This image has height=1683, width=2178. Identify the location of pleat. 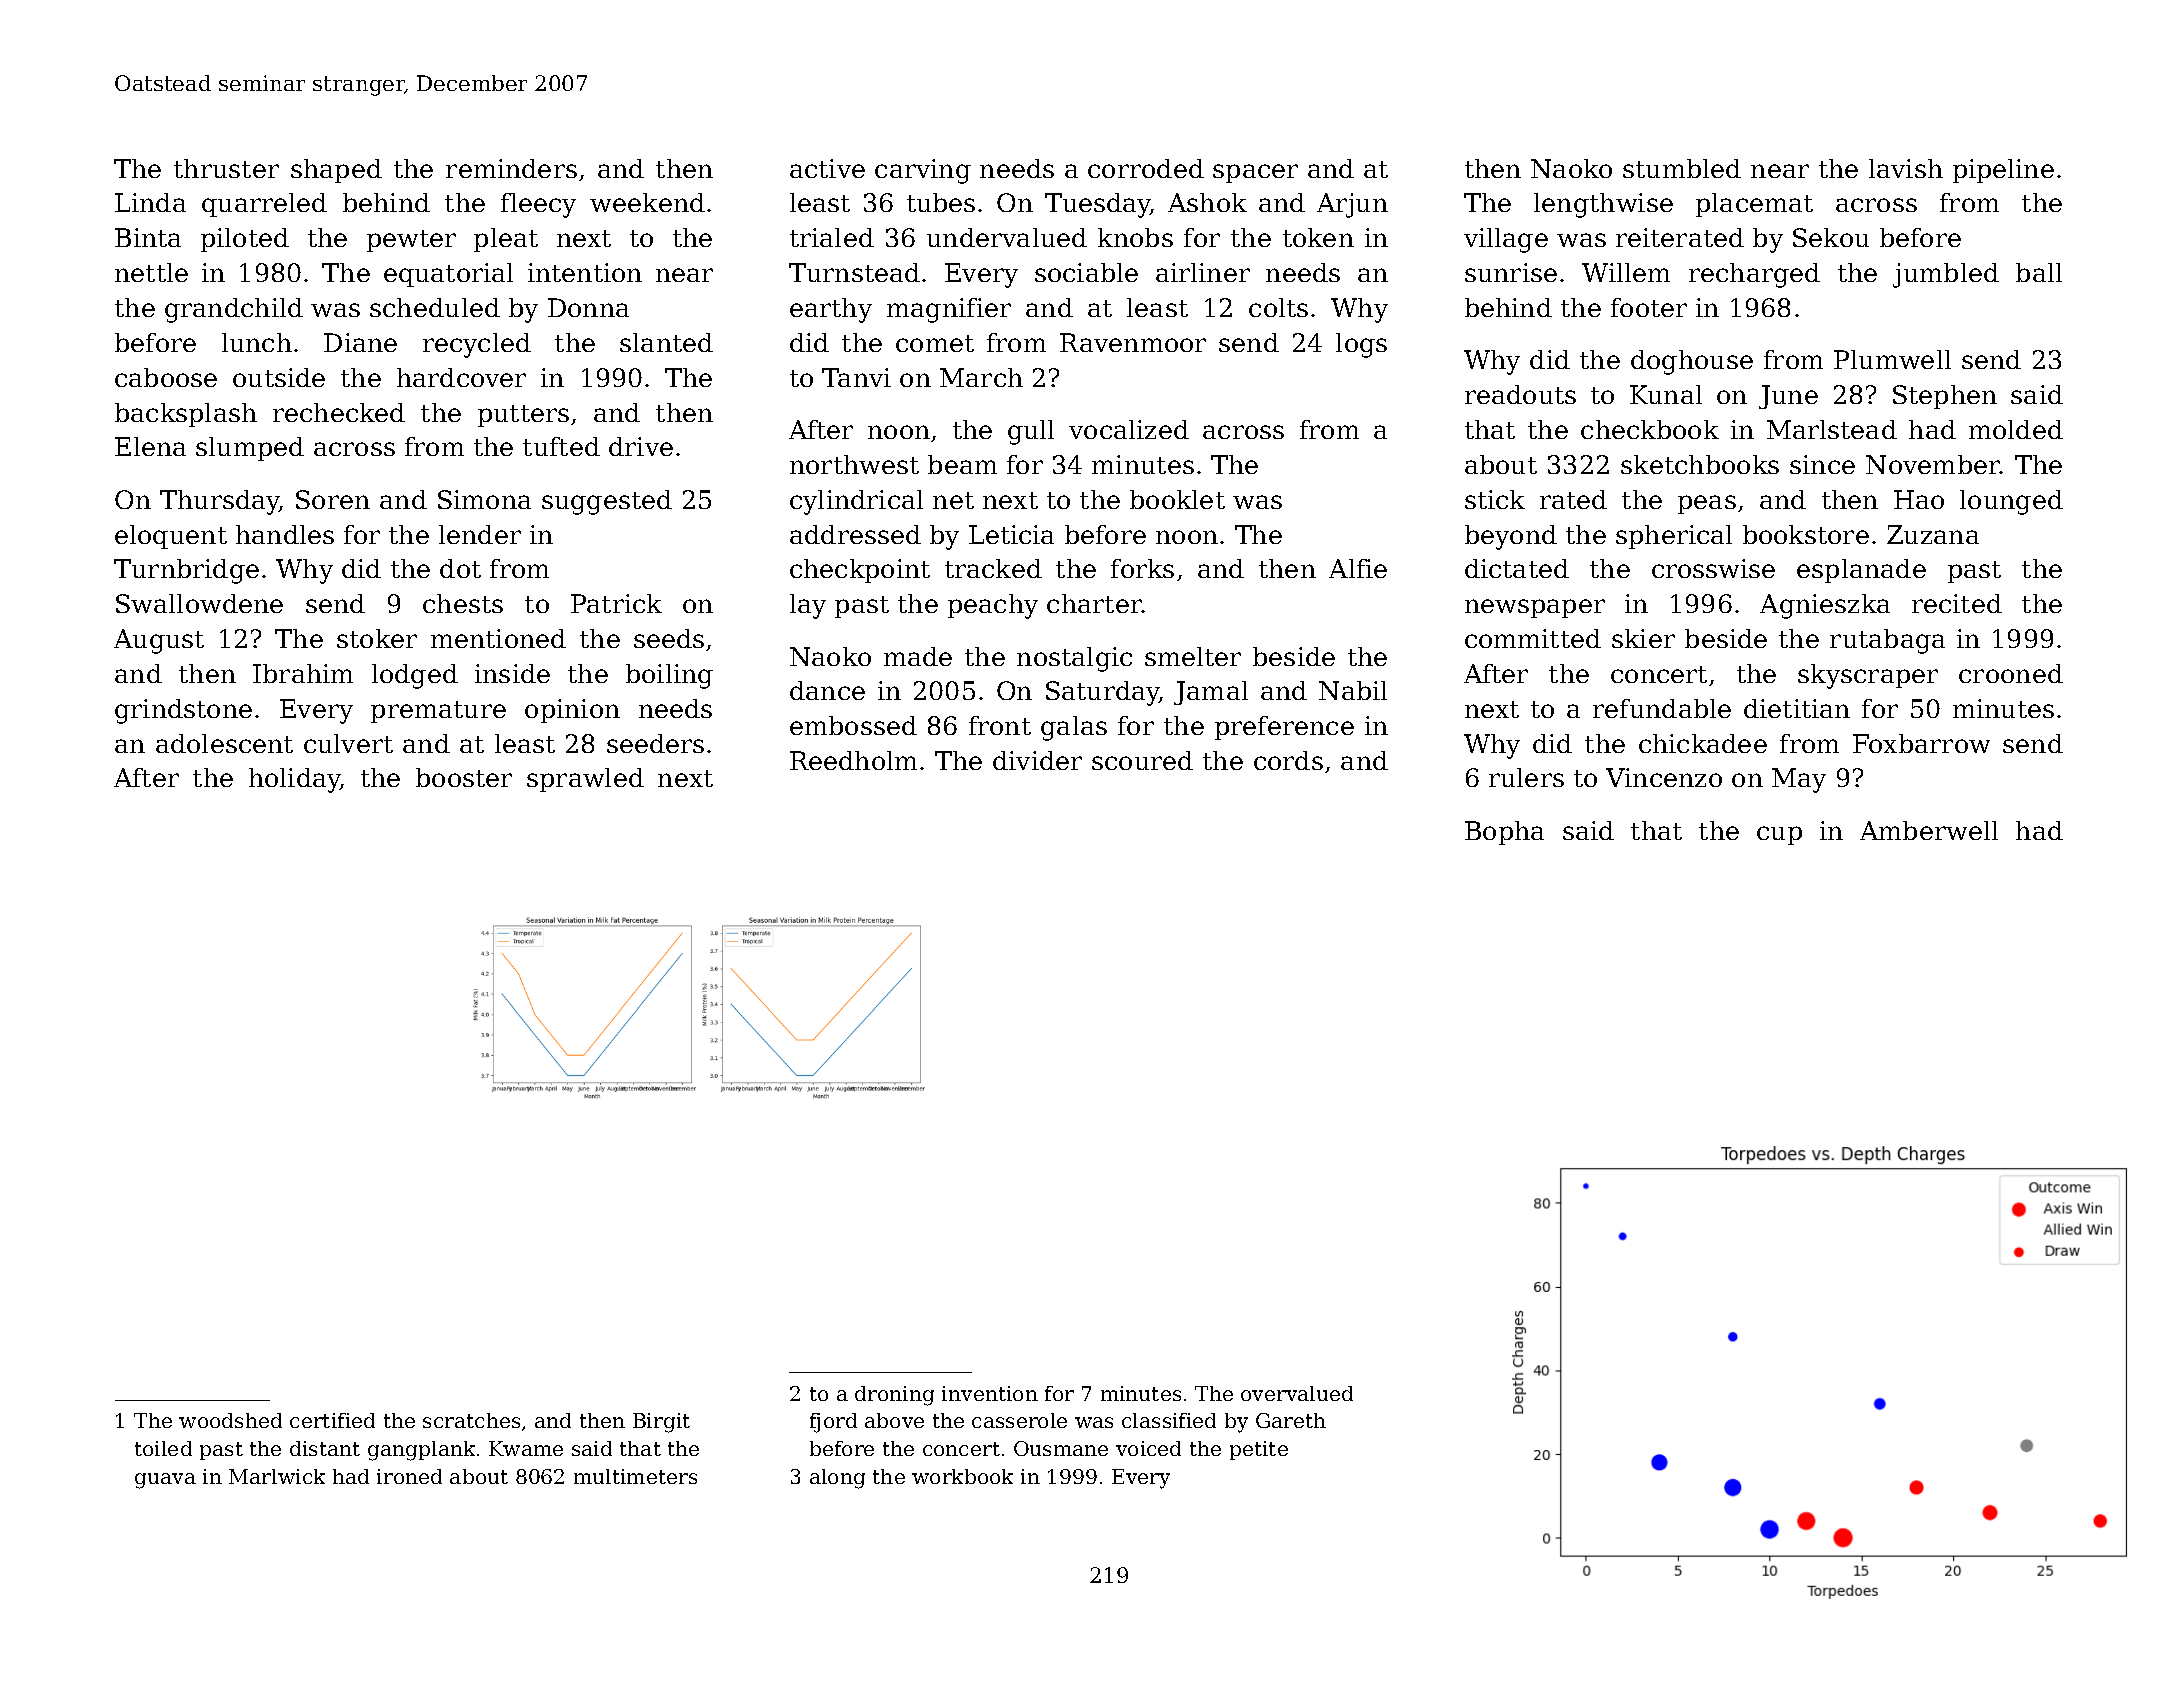
(506, 240).
